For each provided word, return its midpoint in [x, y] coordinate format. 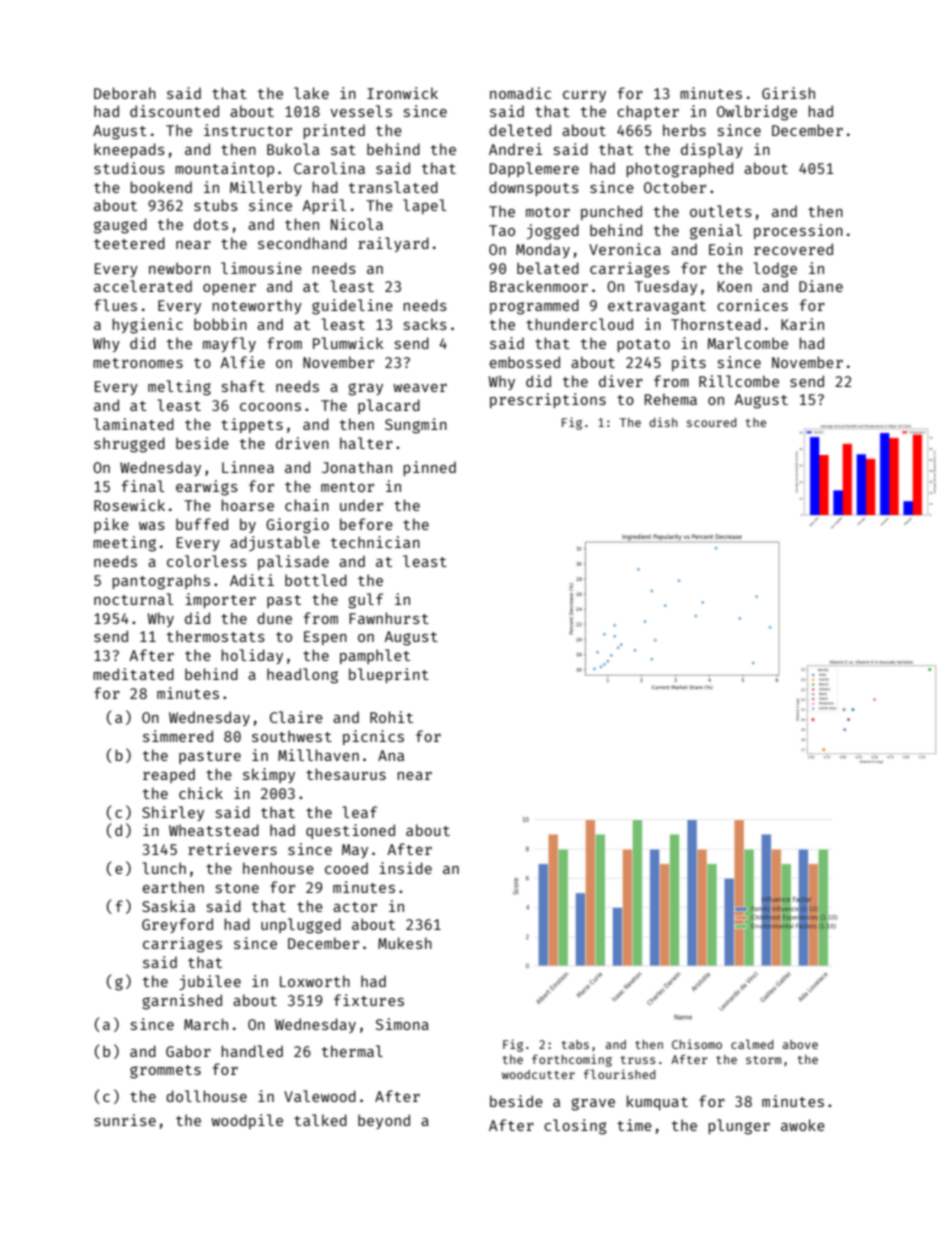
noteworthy [257, 306]
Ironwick [402, 93]
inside [405, 868]
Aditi [252, 580]
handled [252, 1051]
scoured [711, 422]
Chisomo [697, 1044]
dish [664, 422]
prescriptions [548, 400]
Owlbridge [757, 113]
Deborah [125, 93]
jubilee [210, 982]
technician [375, 542]
